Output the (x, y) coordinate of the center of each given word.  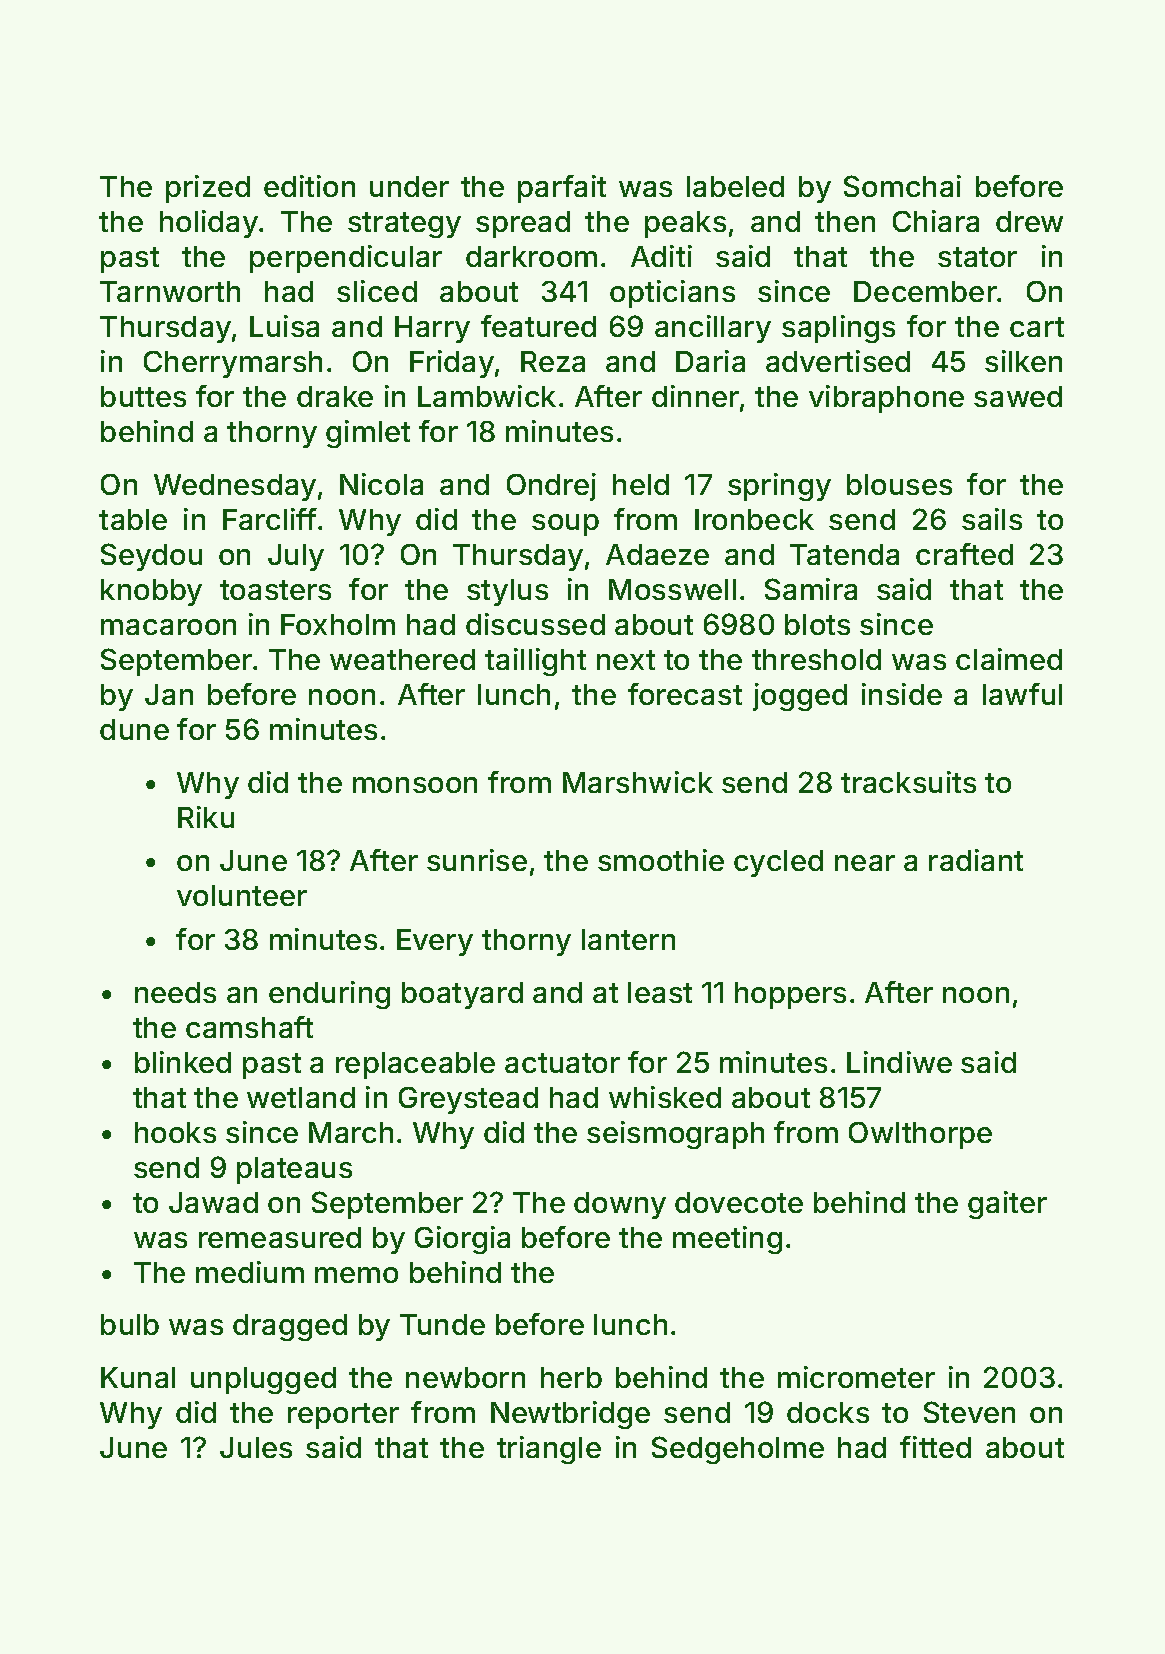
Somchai (902, 186)
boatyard (462, 995)
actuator (562, 1063)
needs (175, 992)
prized (208, 189)
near (865, 863)
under (409, 186)
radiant (976, 860)
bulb (130, 1324)
